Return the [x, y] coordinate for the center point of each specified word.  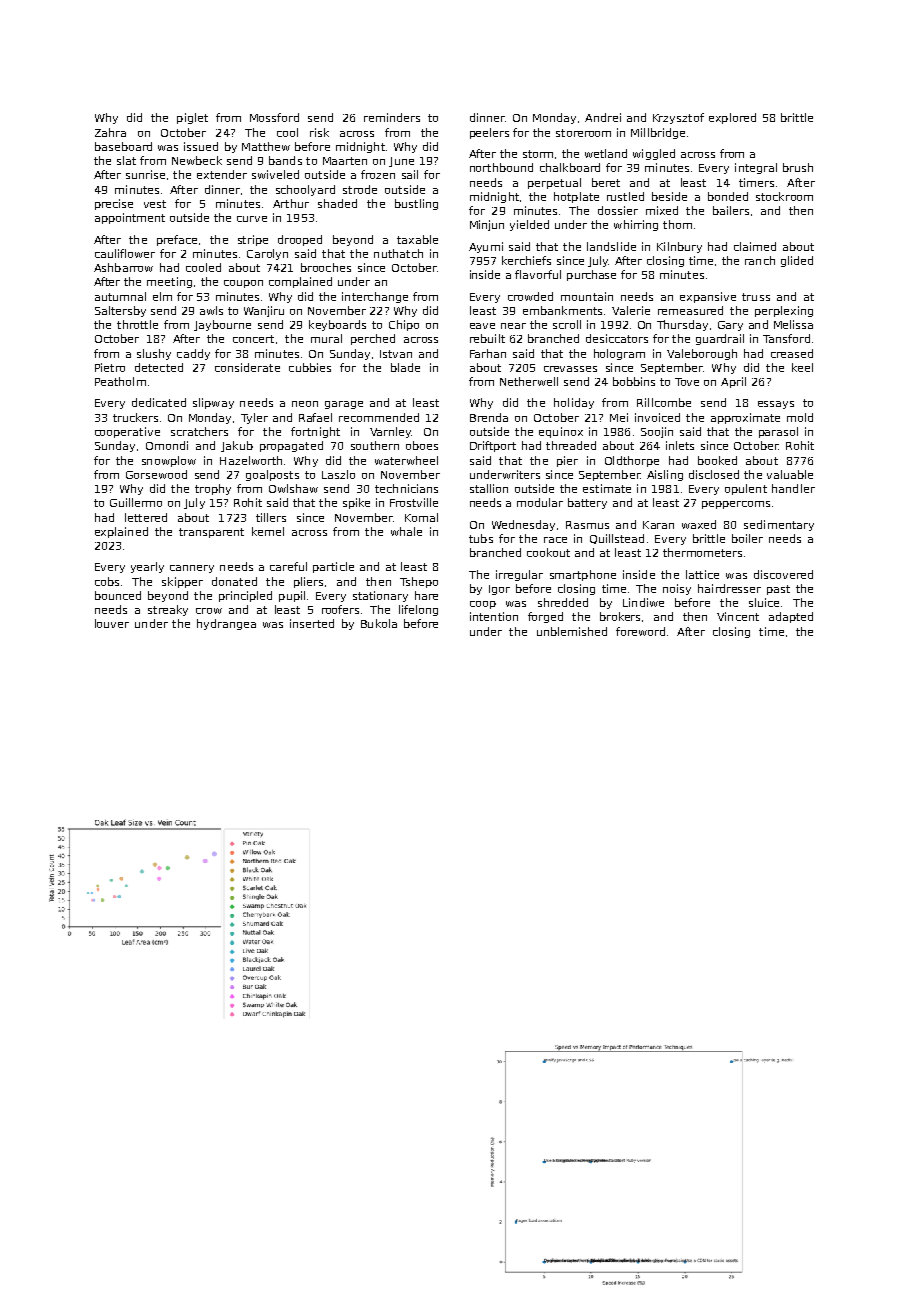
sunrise [145, 174]
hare [426, 595]
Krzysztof [678, 118]
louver [112, 623]
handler [793, 488]
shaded [337, 203]
